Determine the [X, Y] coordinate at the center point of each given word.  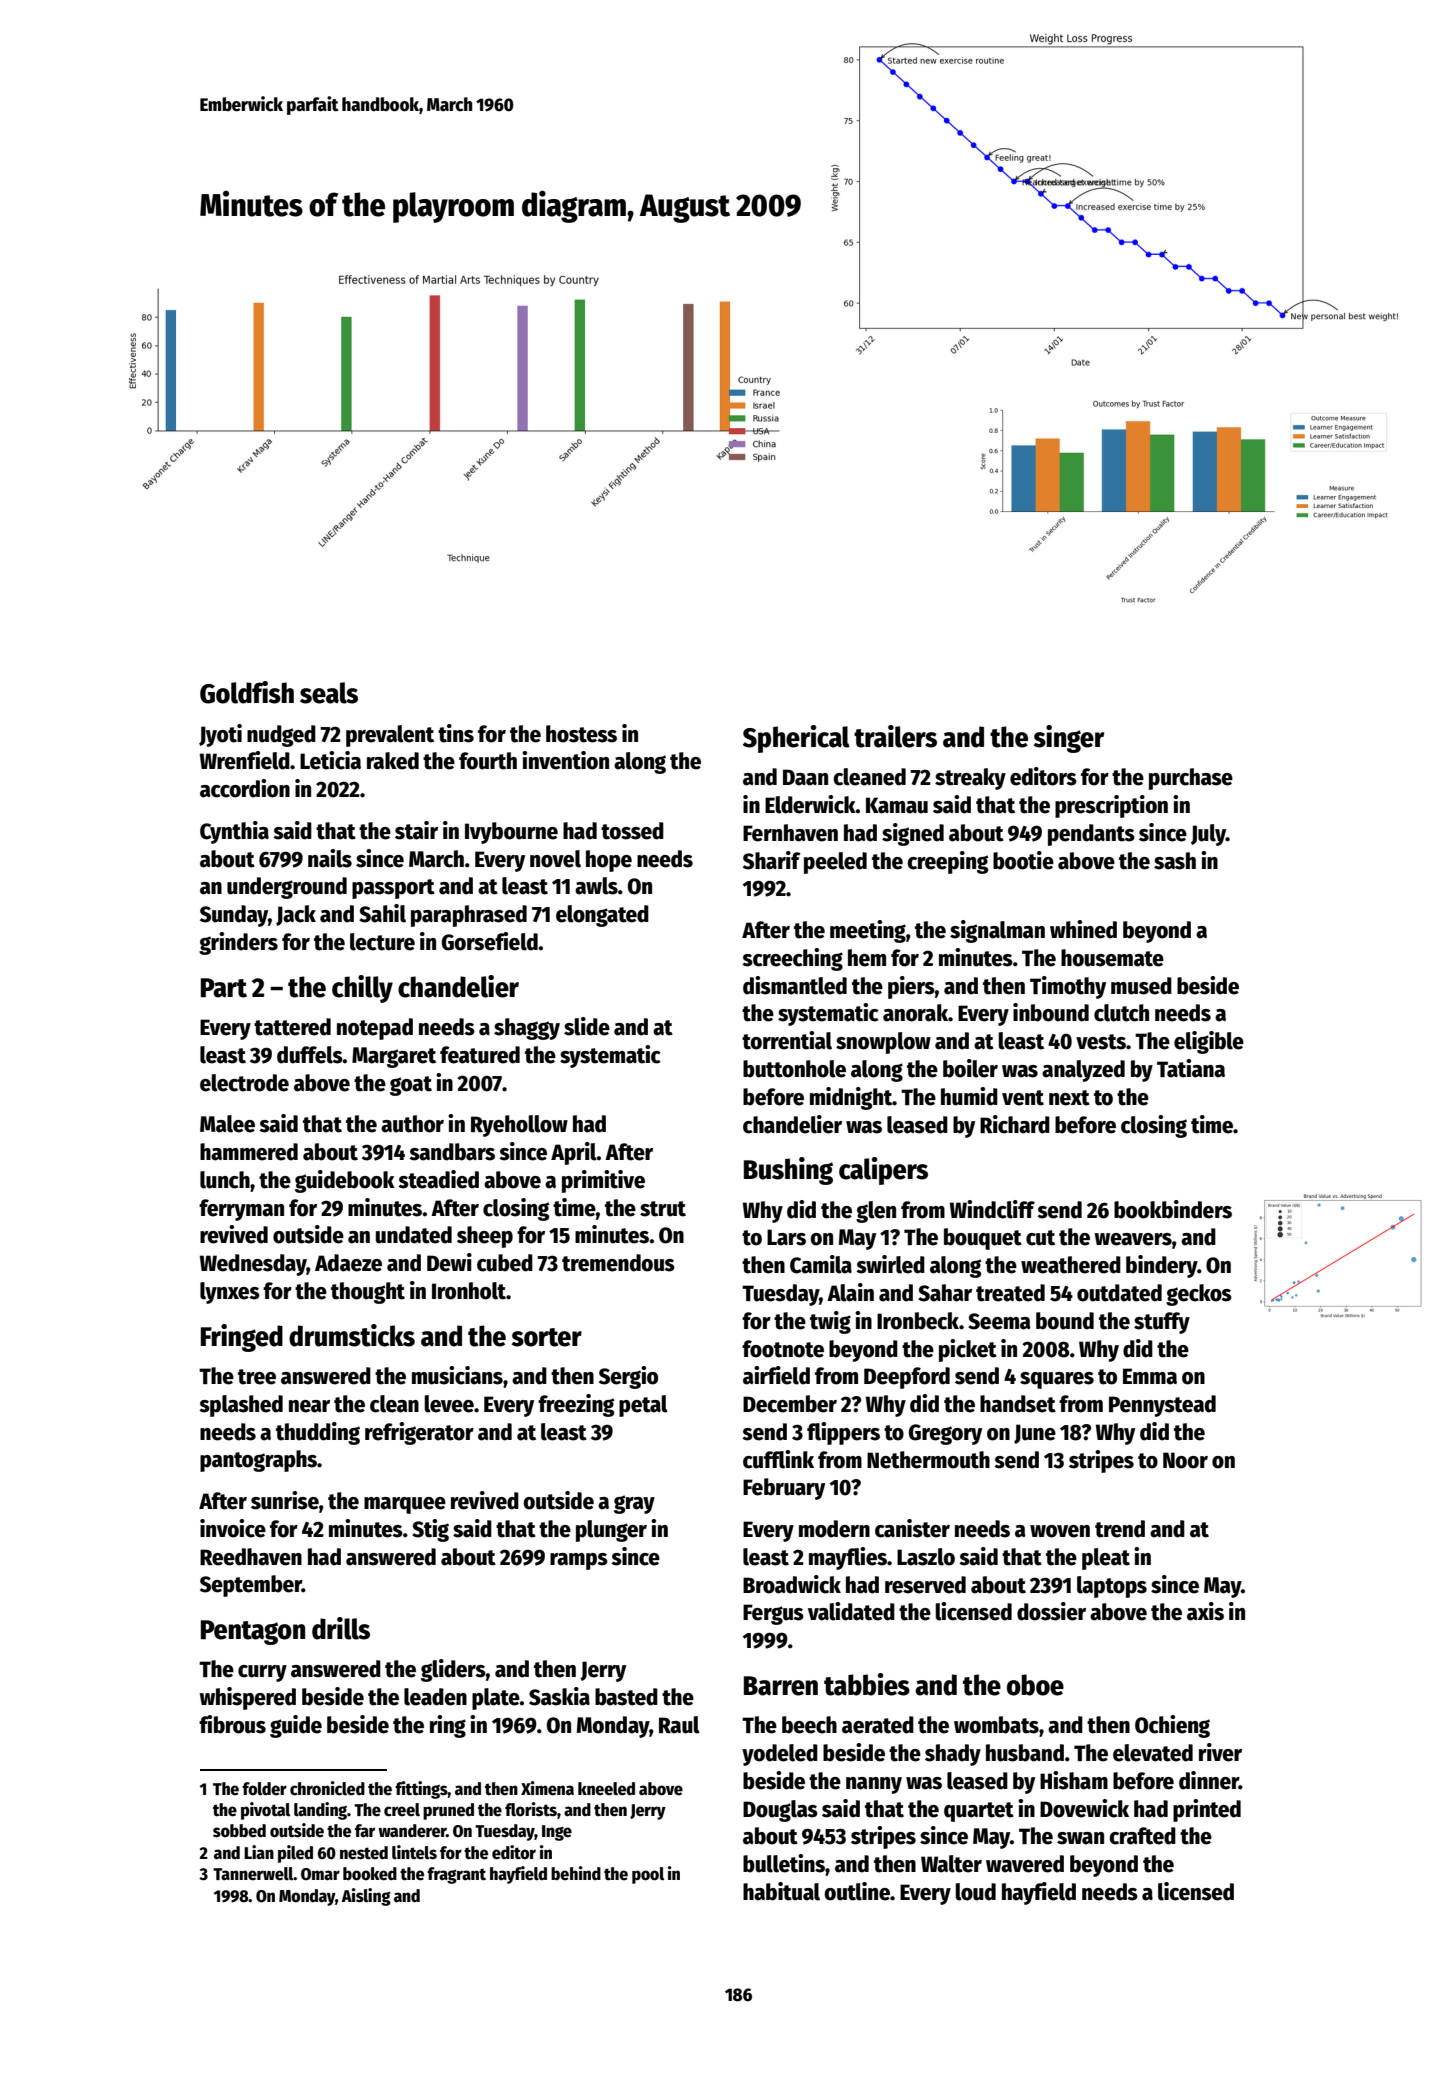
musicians [457, 1375]
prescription [1111, 806]
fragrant [456, 1875]
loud [975, 1892]
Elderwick [810, 804]
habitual [781, 1891]
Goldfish [247, 692]
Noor [1185, 1460]
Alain [850, 1292]
